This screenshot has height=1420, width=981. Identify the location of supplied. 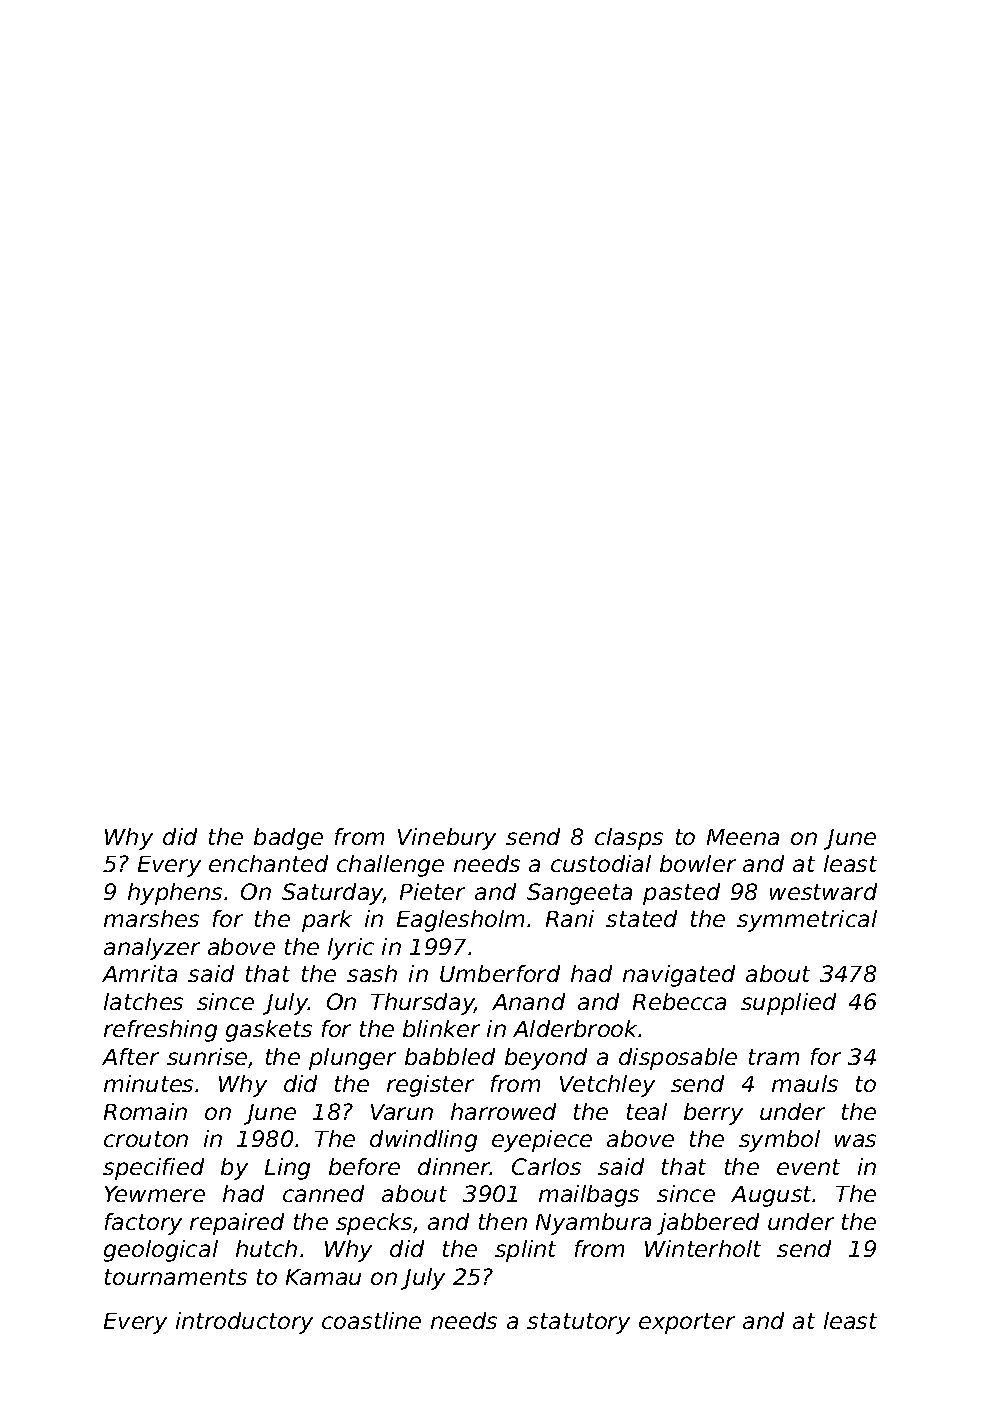
(788, 1004).
